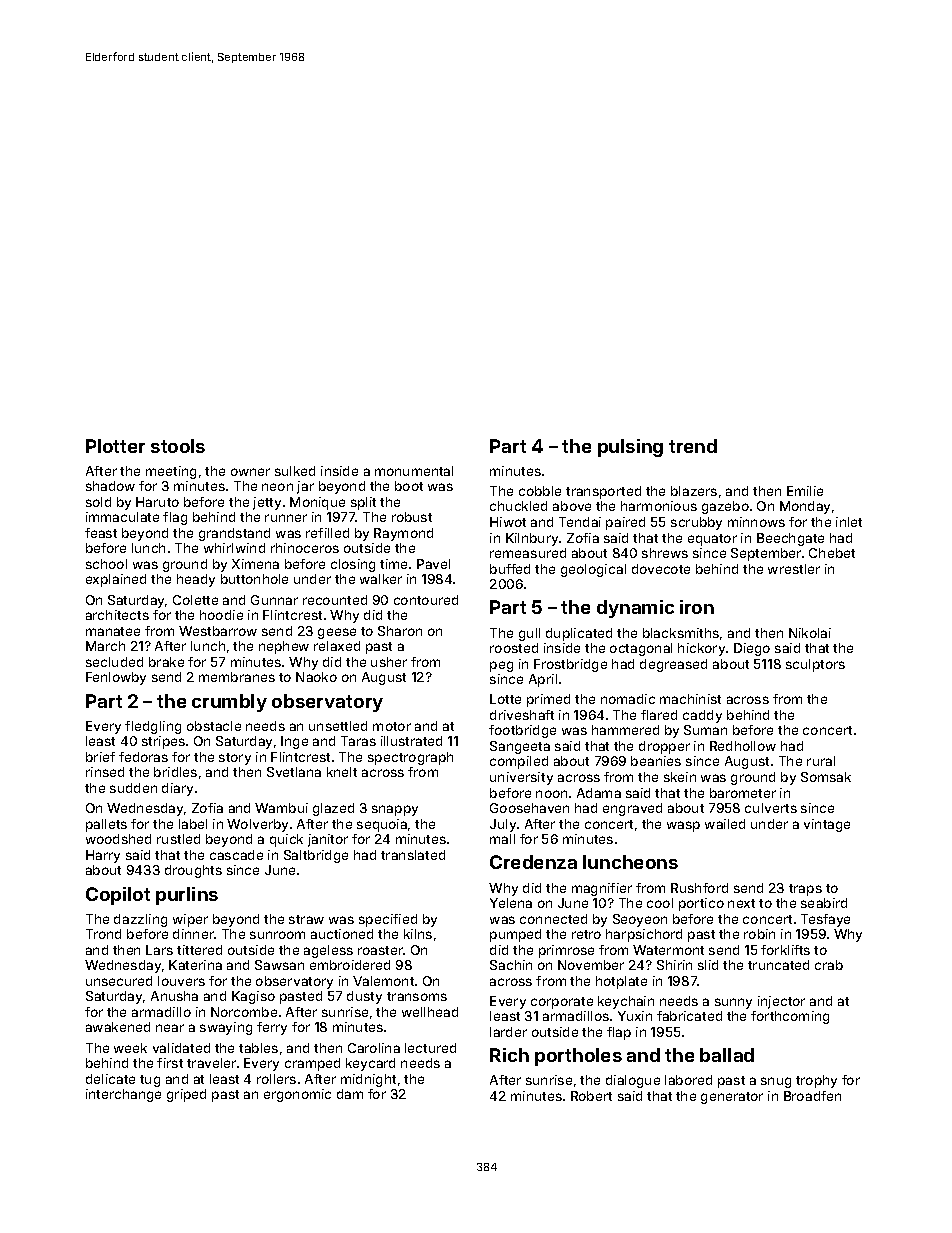 Image resolution: width=952 pixels, height=1233 pixels. What do you see at coordinates (368, 1080) in the page?
I see `midnight` at bounding box center [368, 1080].
